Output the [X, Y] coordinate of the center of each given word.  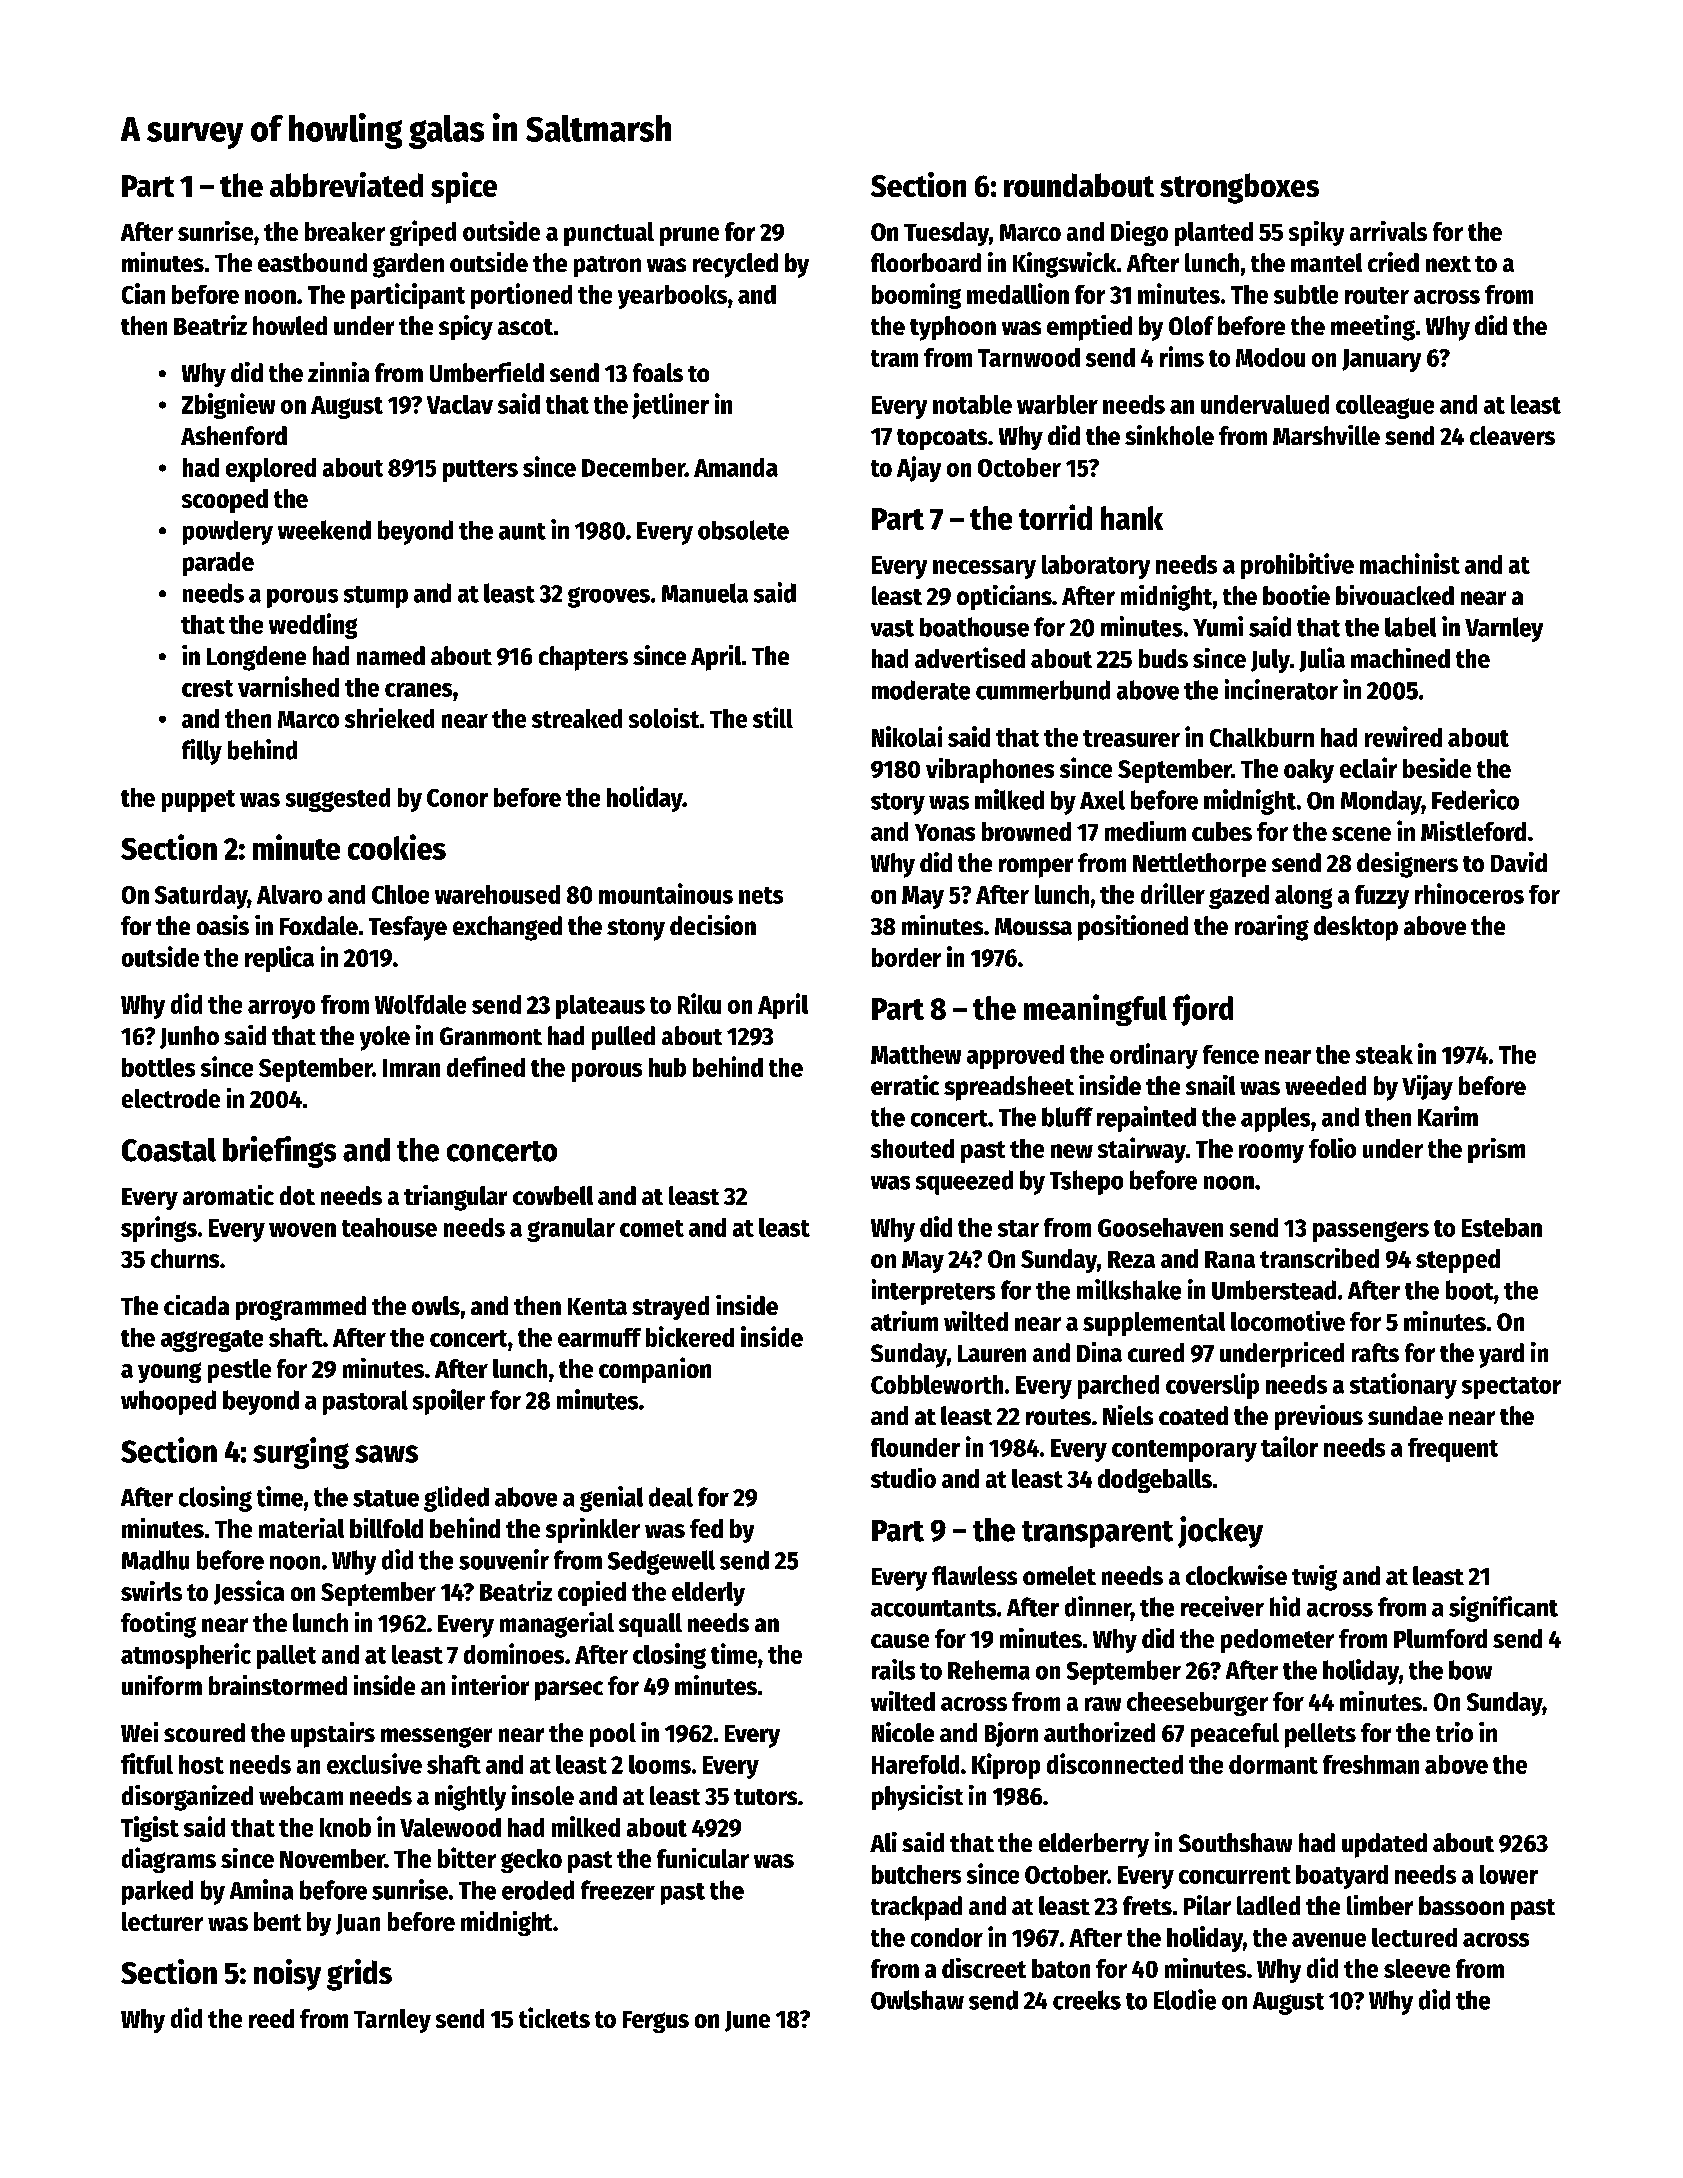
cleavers [1512, 435]
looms [660, 1764]
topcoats [942, 439]
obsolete [743, 530]
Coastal [169, 1150]
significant [1503, 1609]
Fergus [656, 2022]
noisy [287, 1975]
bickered [690, 1336]
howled [290, 325]
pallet [286, 1657]
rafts [1375, 1352]
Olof [1191, 325]
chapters [583, 658]
